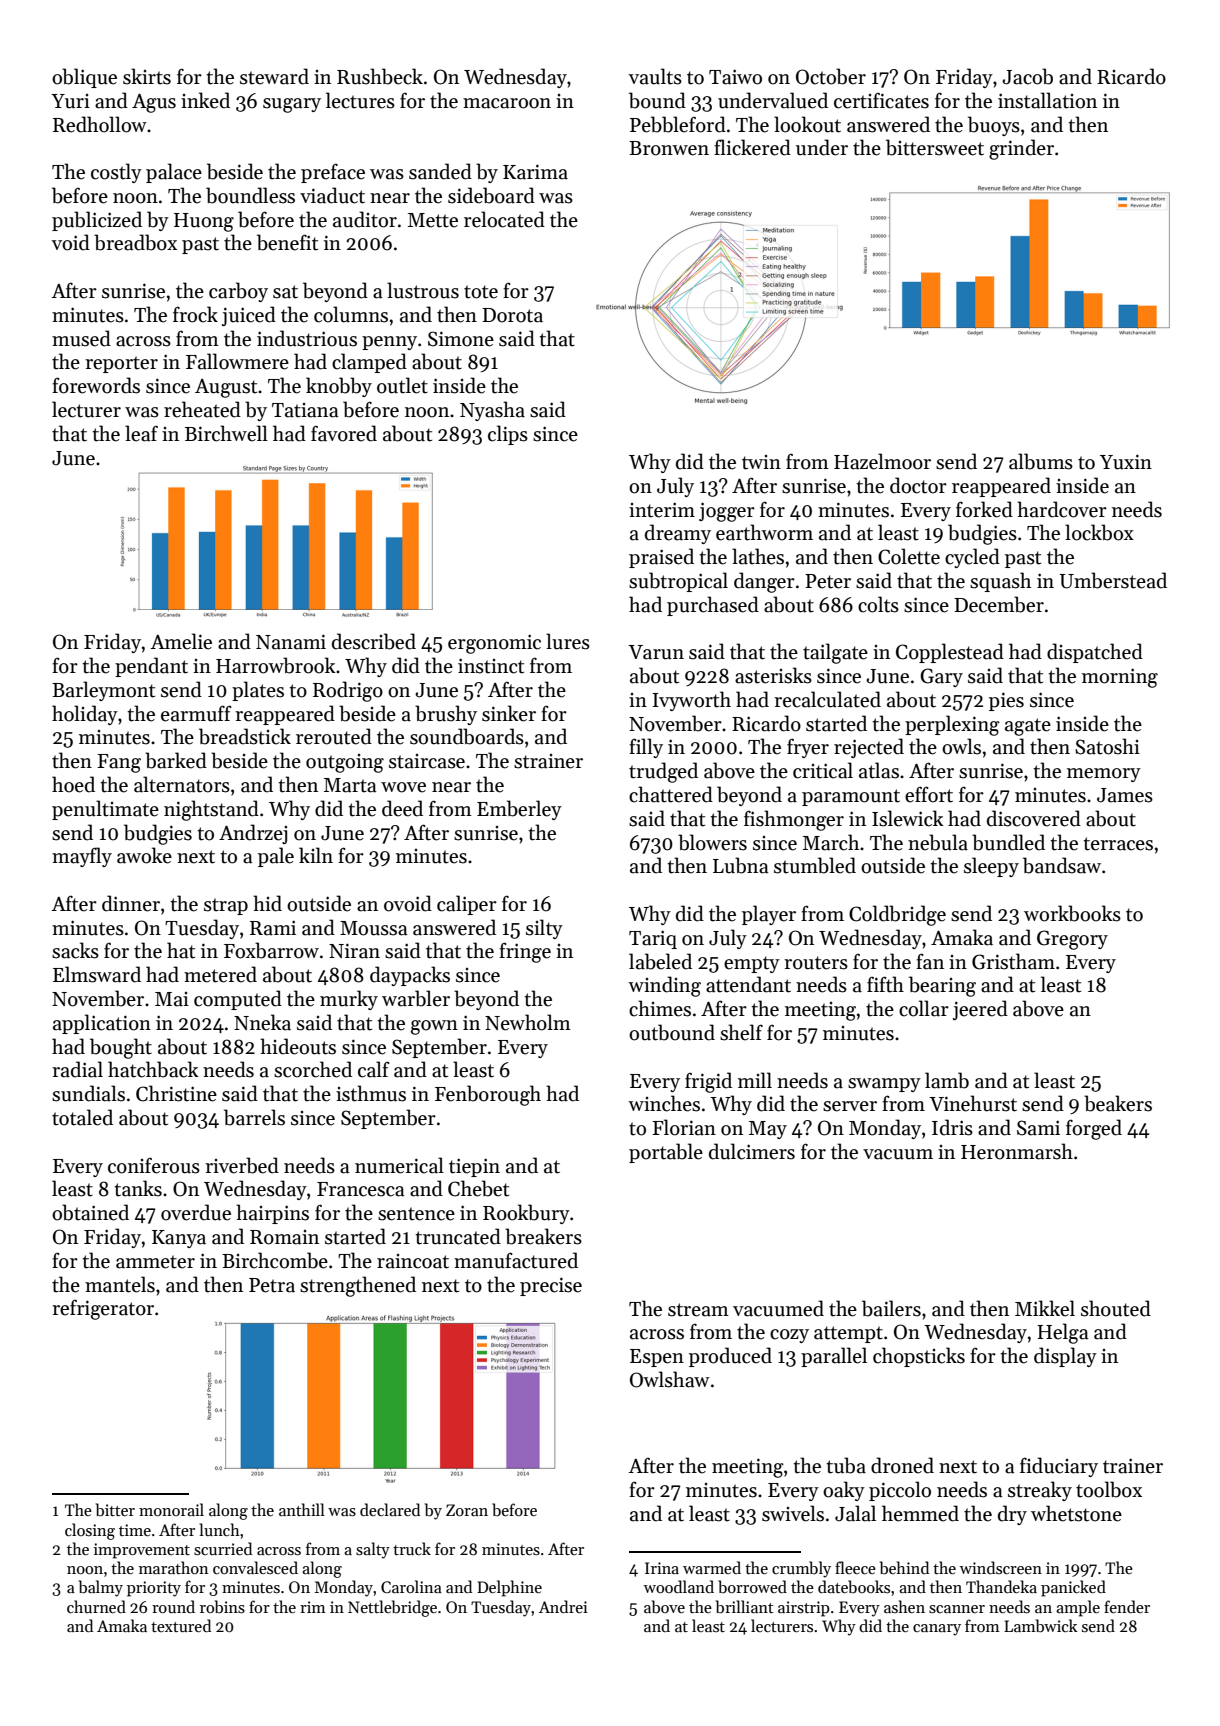 The height and width of the screenshot is (1726, 1220). Describe the element at coordinates (519, 810) in the screenshot. I see `Emberley` at that location.
